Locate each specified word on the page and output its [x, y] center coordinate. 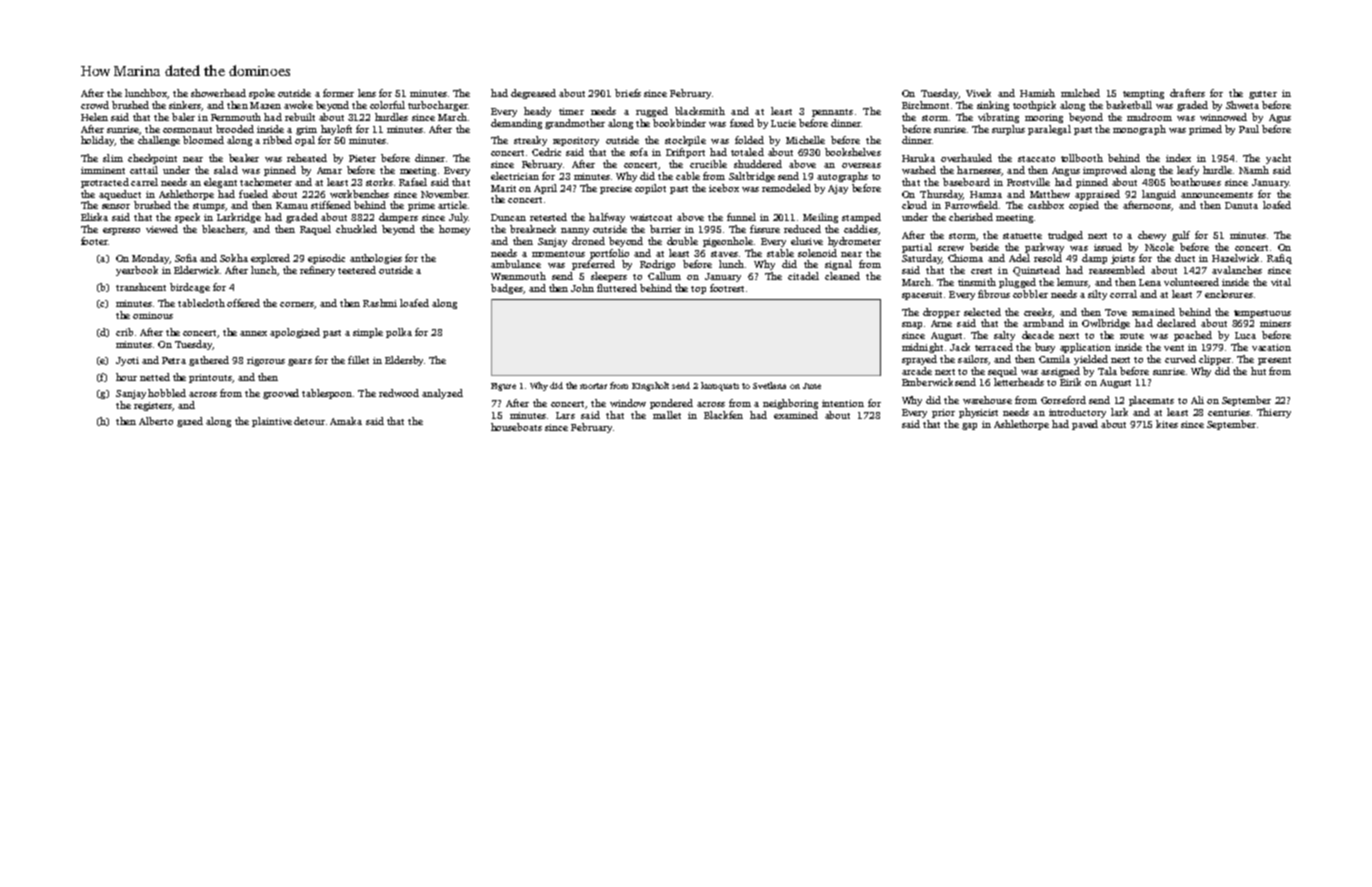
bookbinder [679, 123]
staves [724, 254]
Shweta [1242, 105]
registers [153, 406]
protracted [105, 183]
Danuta [1241, 205]
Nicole [1159, 247]
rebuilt [300, 117]
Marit [503, 188]
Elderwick [196, 270]
